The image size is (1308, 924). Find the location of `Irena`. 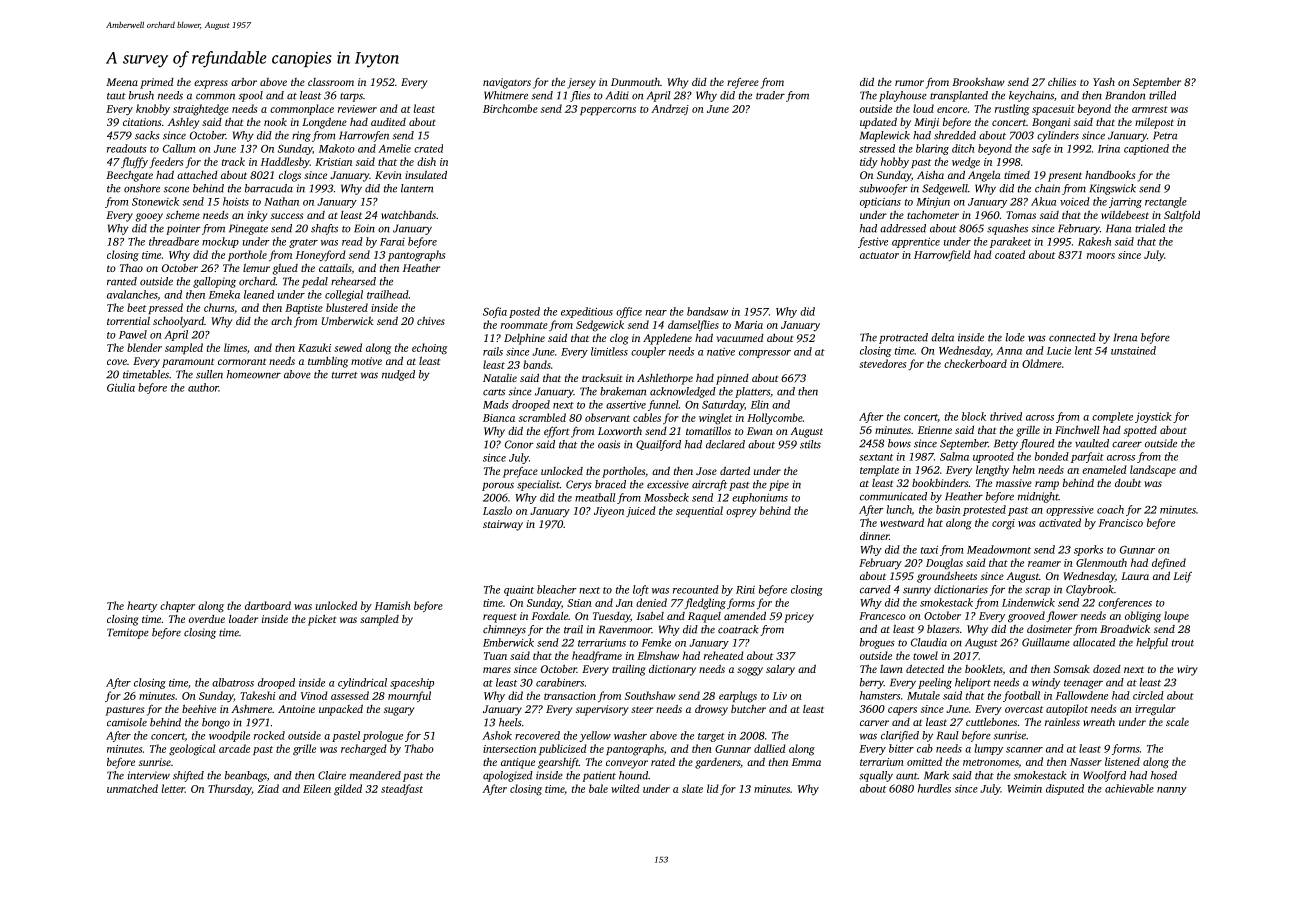

Irena is located at coordinates (1125, 337).
